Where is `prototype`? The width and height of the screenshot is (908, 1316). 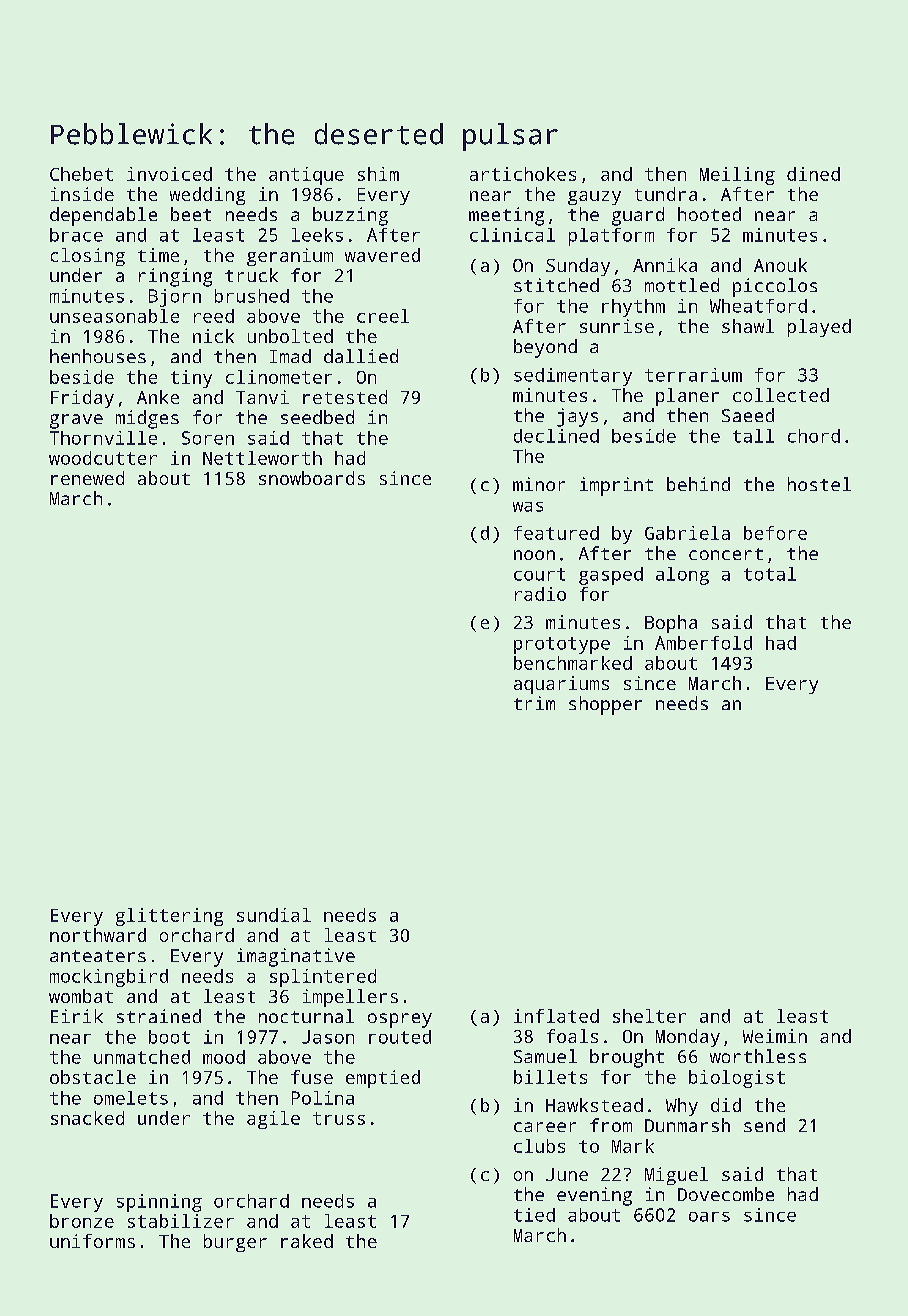 prototype is located at coordinates (562, 645).
